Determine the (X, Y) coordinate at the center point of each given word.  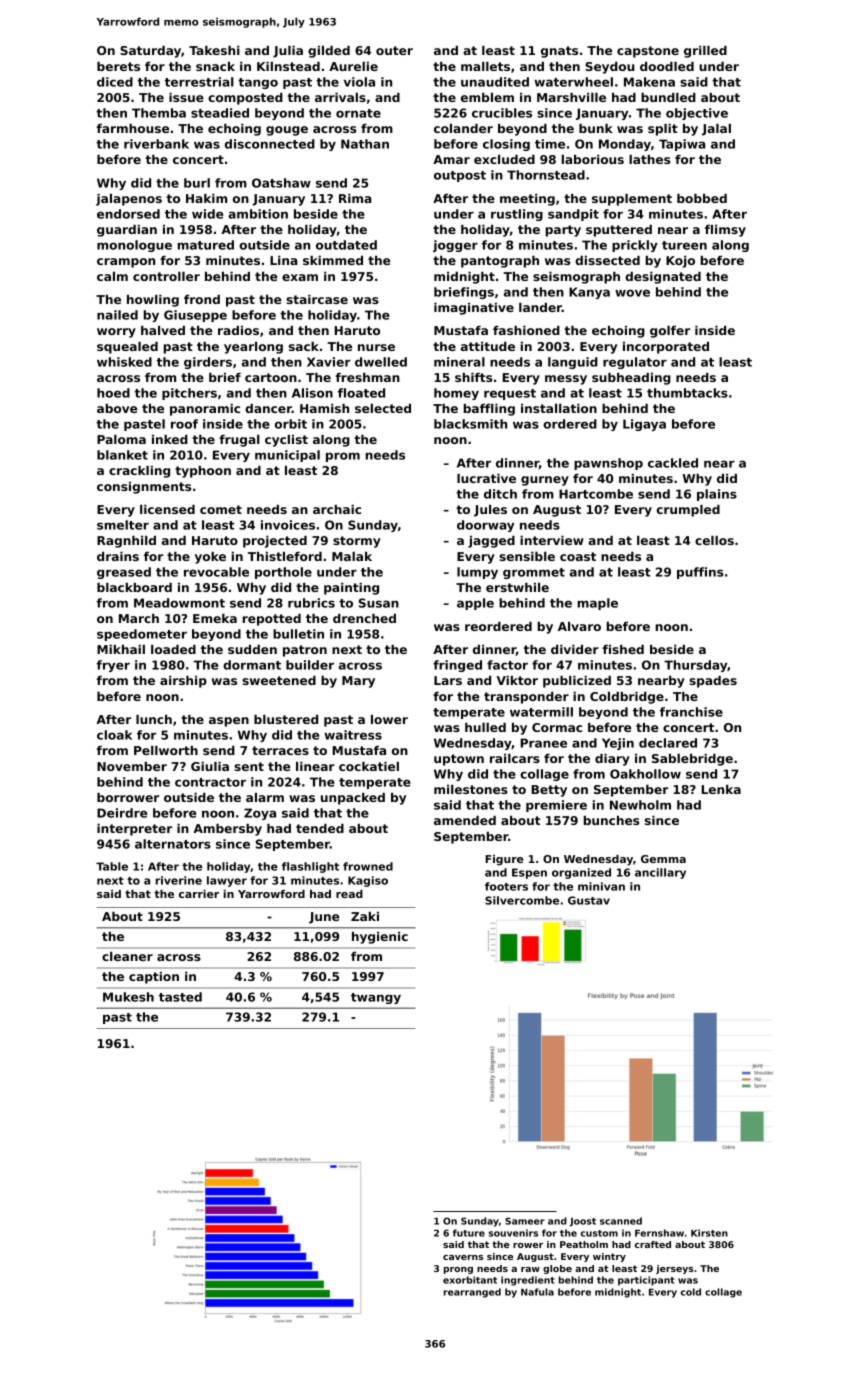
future (469, 1233)
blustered (286, 719)
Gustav (589, 900)
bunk (596, 128)
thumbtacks (687, 393)
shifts (473, 377)
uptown (459, 760)
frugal (239, 441)
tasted (180, 997)
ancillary (660, 873)
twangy (376, 998)
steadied (220, 113)
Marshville (571, 97)
